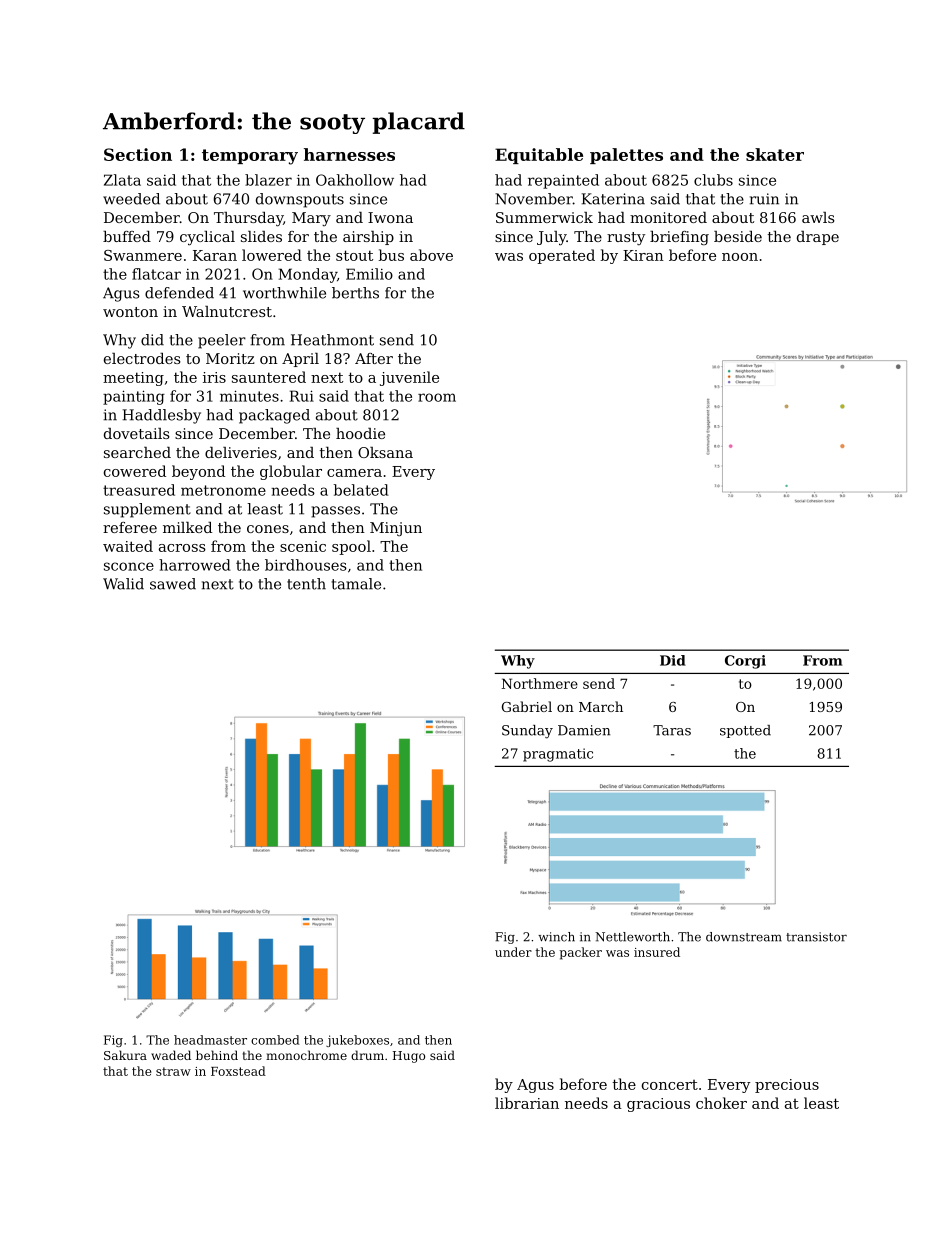  Describe the element at coordinates (775, 154) in the screenshot. I see `skater` at that location.
